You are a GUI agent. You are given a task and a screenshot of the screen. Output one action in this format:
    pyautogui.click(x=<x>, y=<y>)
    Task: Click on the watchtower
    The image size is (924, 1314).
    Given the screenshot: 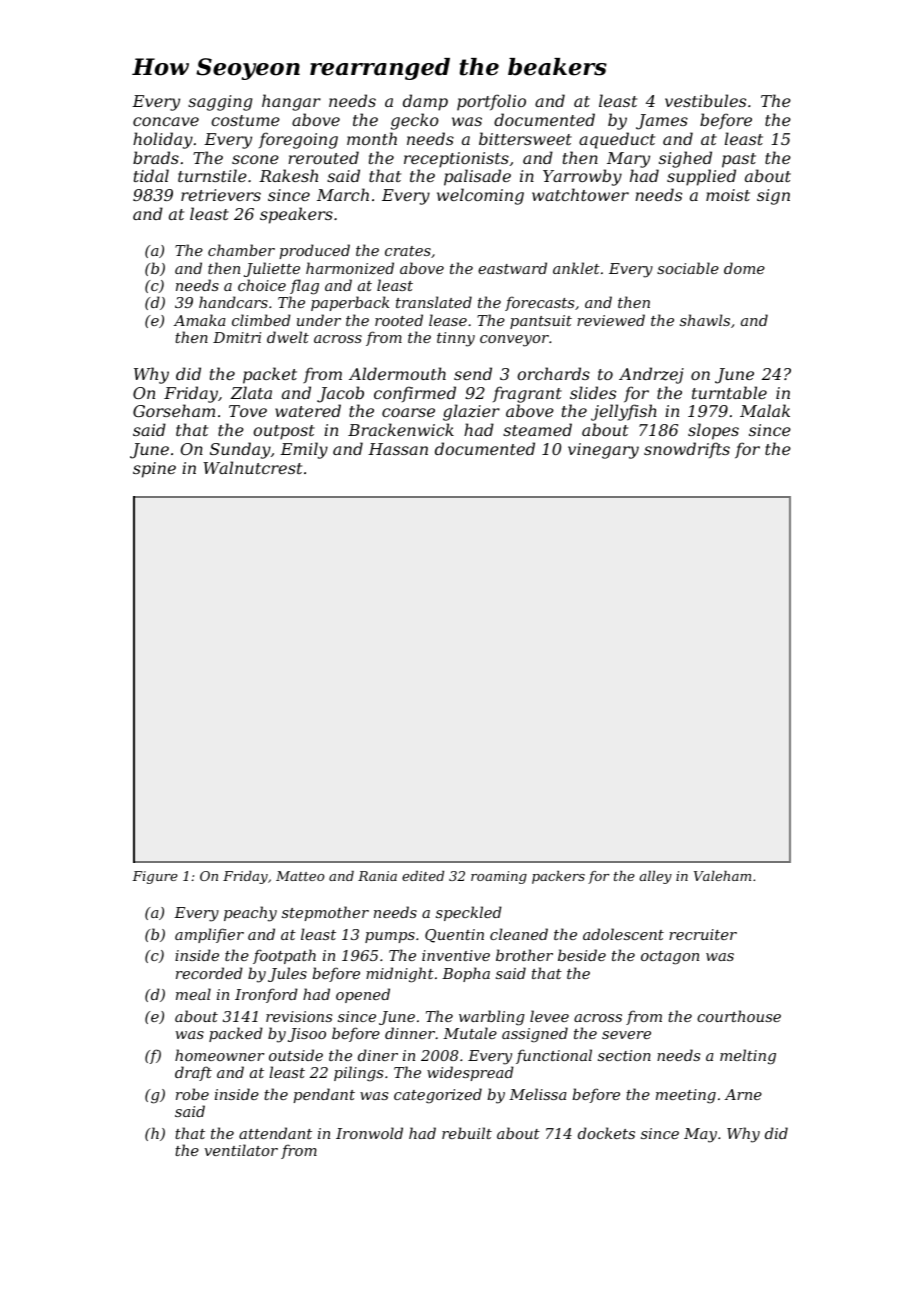 What is the action you would take?
    pyautogui.click(x=580, y=194)
